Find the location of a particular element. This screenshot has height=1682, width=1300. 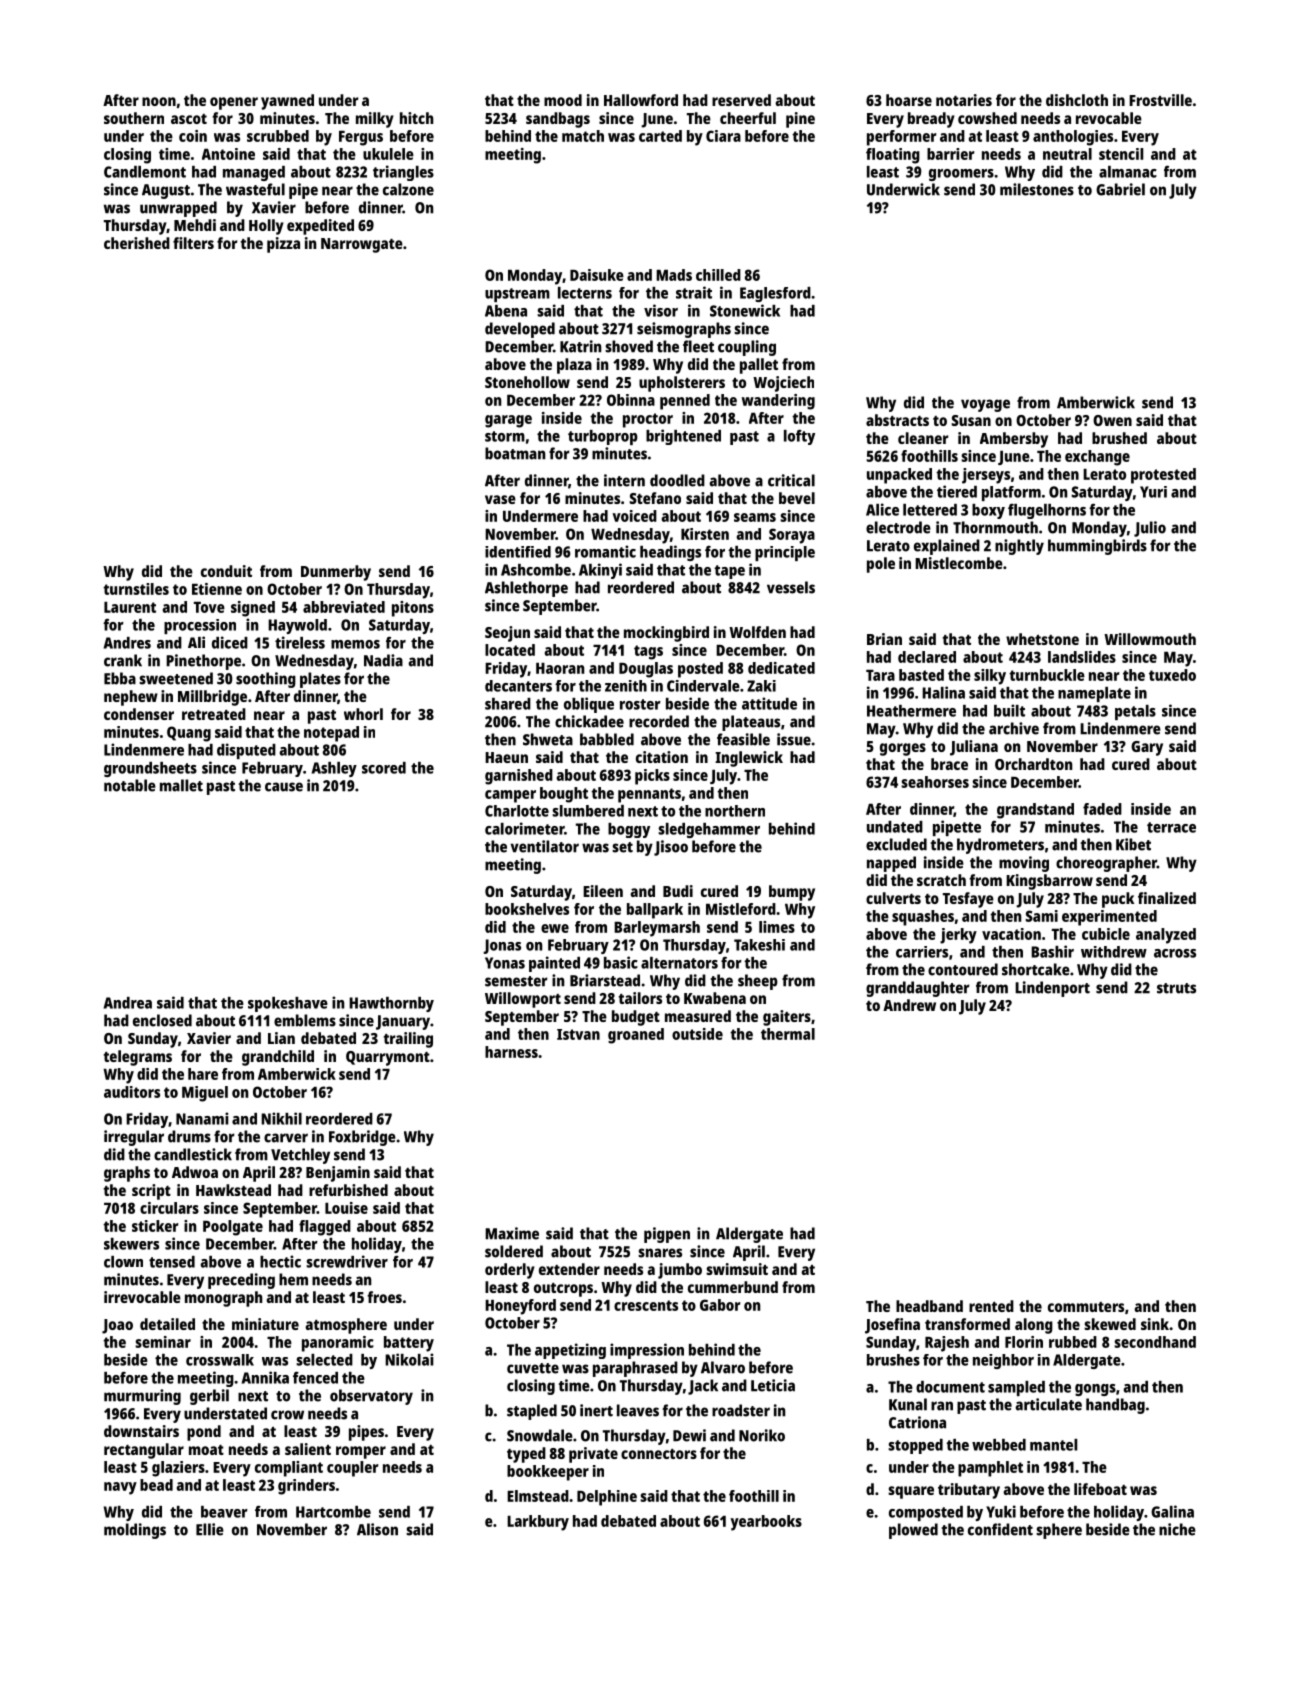

Andrew is located at coordinates (909, 1005).
